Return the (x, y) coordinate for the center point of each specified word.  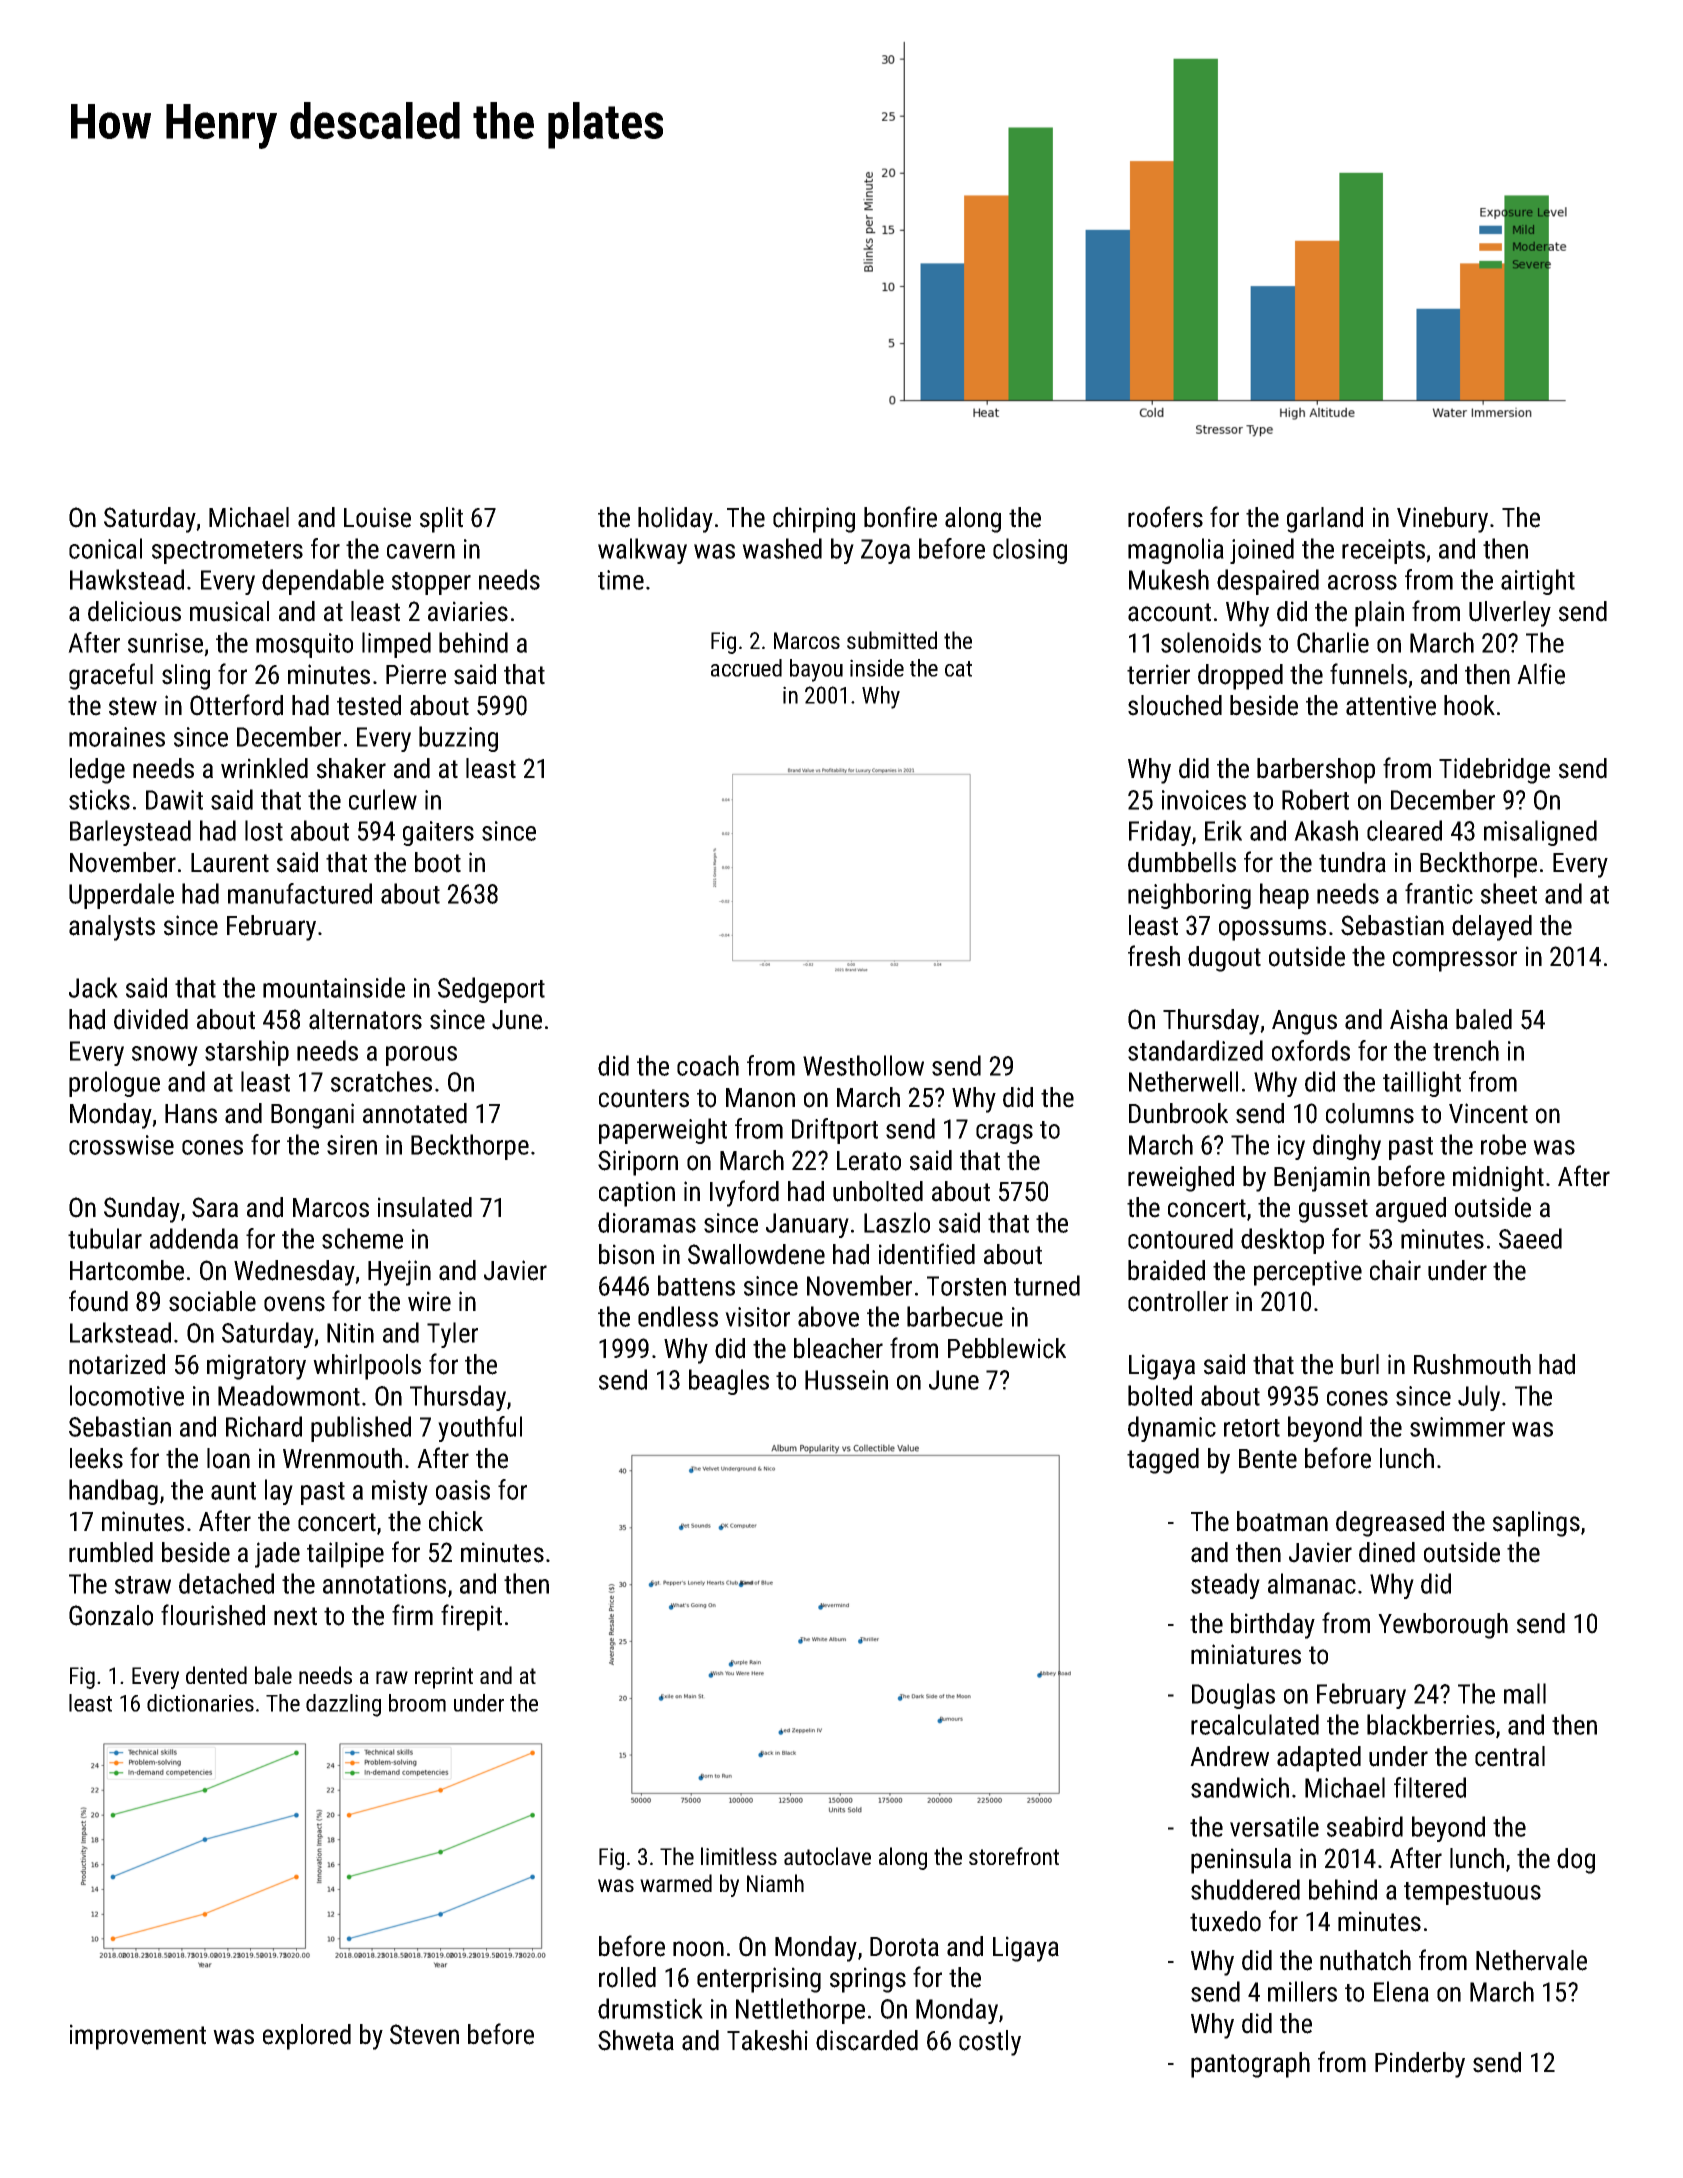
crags (1004, 1134)
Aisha (1419, 1019)
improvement (138, 2037)
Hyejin (399, 1273)
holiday (675, 520)
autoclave (827, 1856)
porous (421, 1056)
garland (1325, 520)
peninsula (1241, 1861)
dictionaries (200, 1703)
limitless (739, 1856)
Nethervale (1531, 1960)
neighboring (1189, 896)
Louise (377, 517)
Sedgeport (491, 990)
